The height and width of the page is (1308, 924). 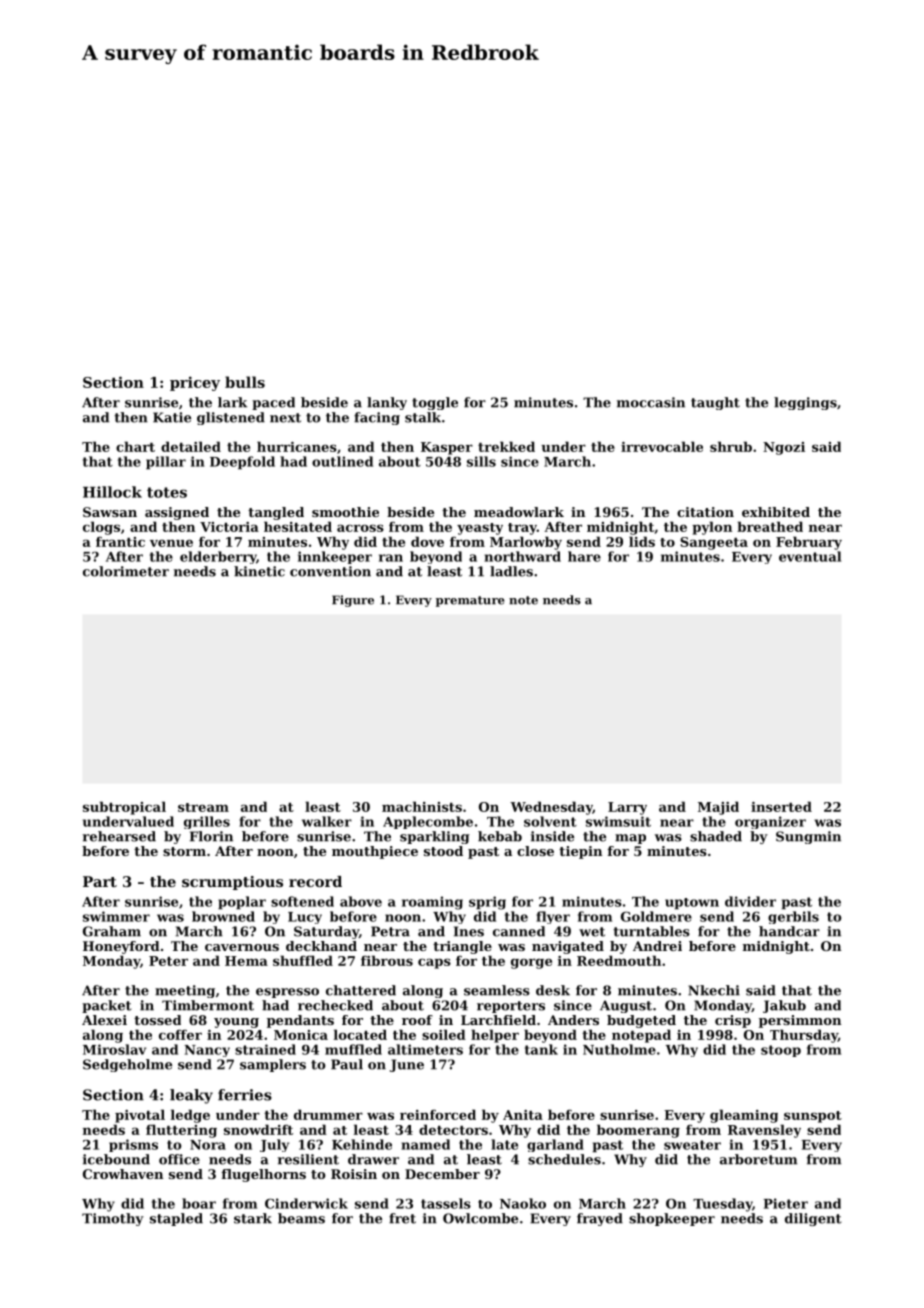 What do you see at coordinates (535, 851) in the page?
I see `close` at bounding box center [535, 851].
